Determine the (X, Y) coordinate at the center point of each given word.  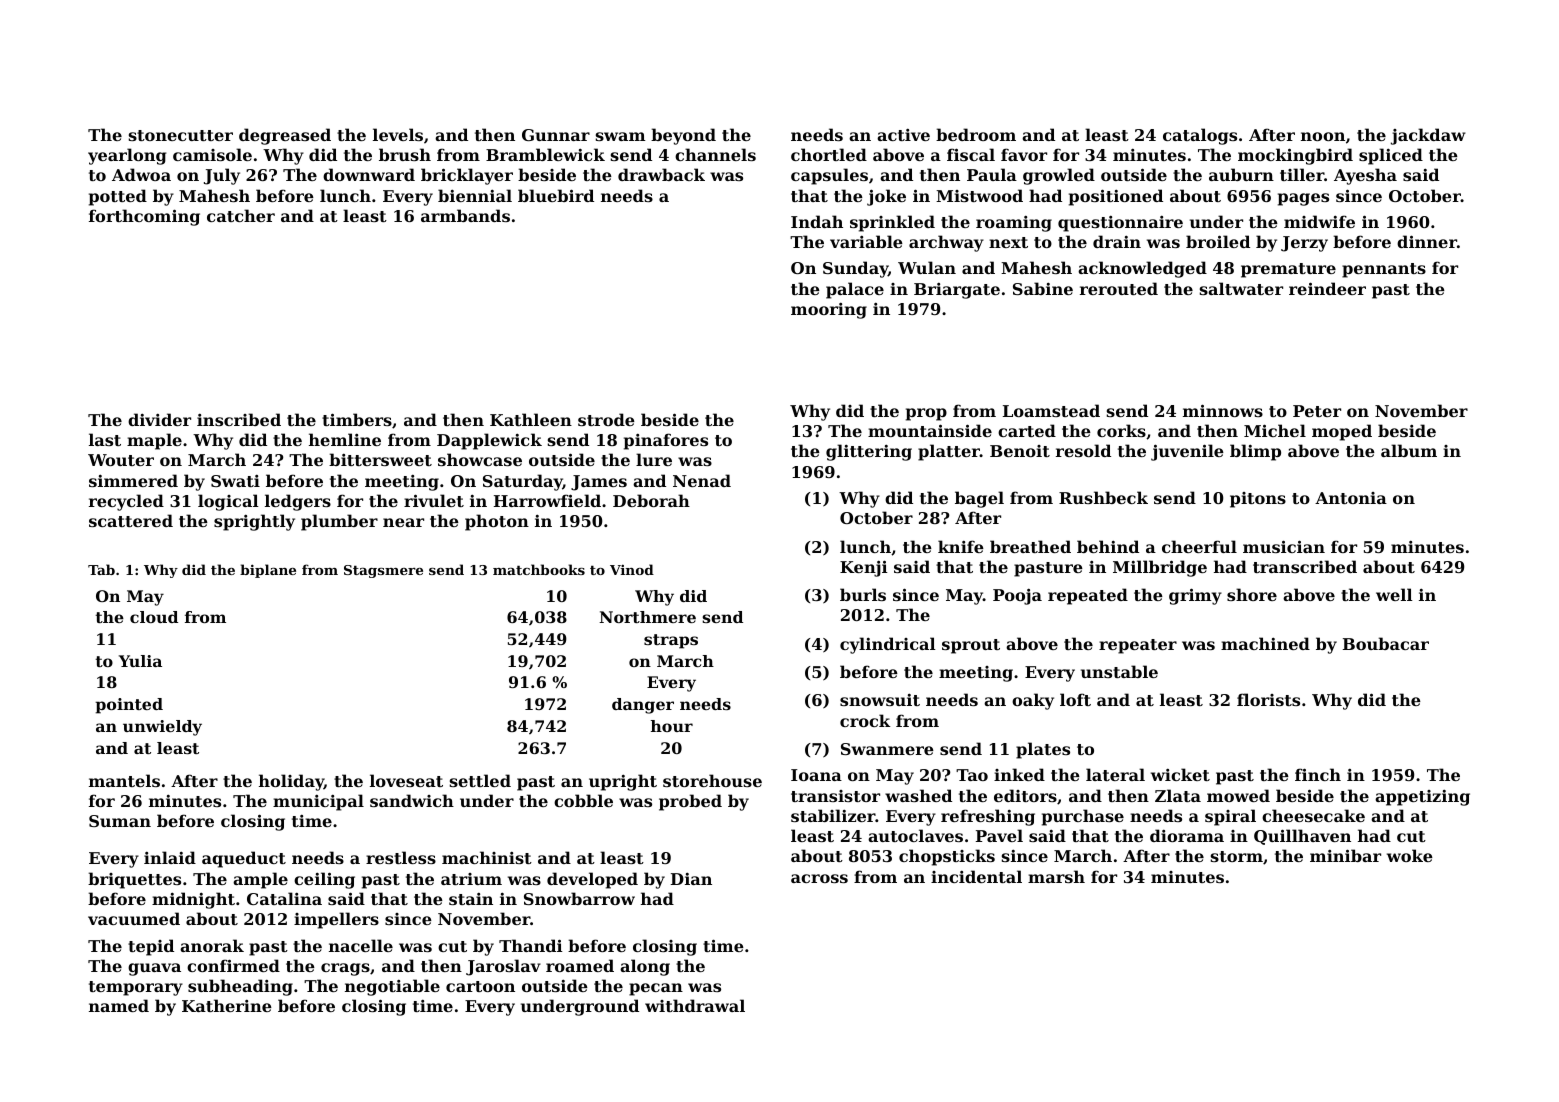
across (819, 878)
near (403, 522)
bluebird (556, 195)
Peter (1317, 411)
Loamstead (1051, 410)
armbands (465, 215)
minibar (1345, 855)
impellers (336, 920)
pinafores (666, 441)
